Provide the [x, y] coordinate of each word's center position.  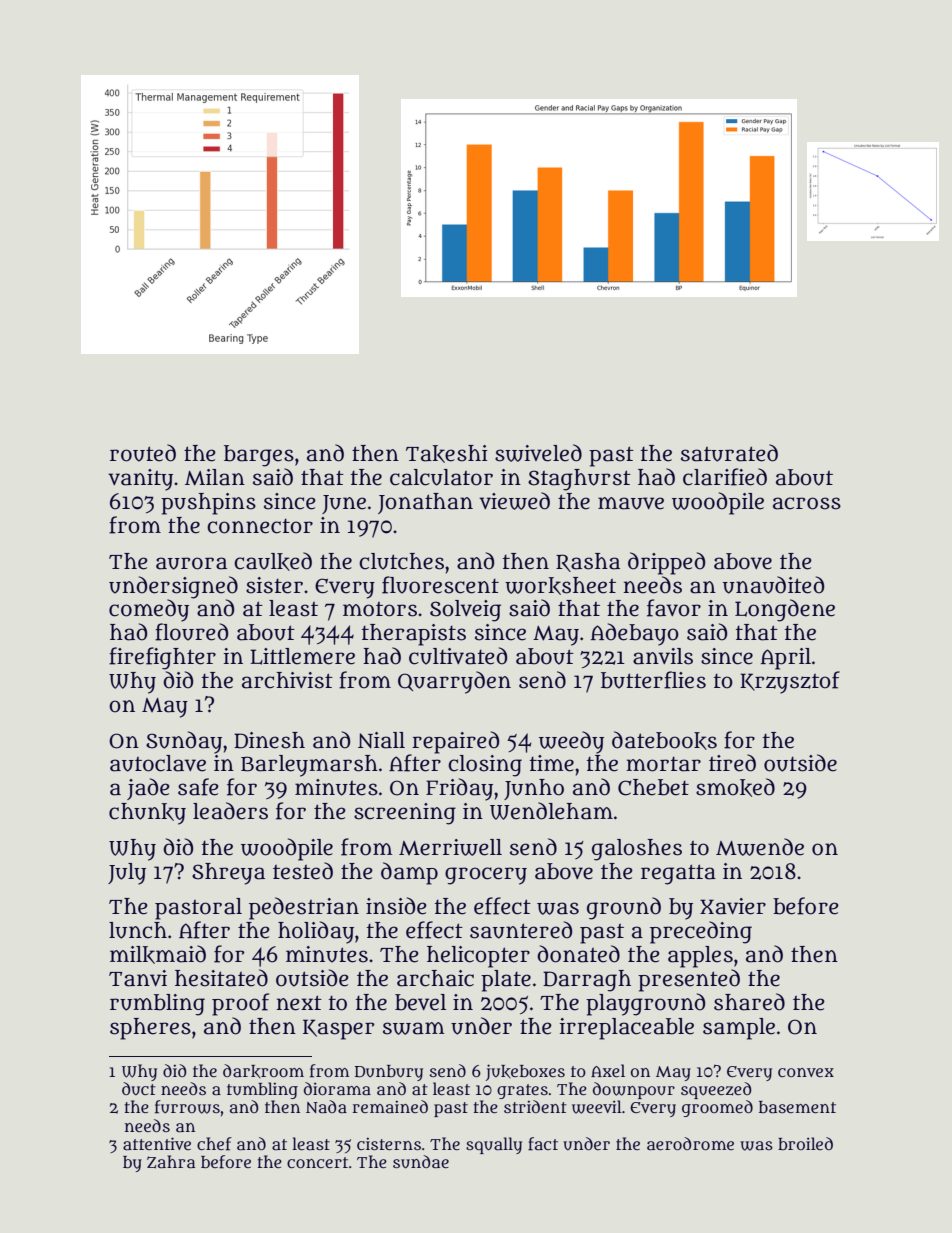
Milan [215, 477]
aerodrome [690, 1143]
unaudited [773, 585]
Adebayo [635, 634]
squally [494, 1145]
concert [317, 1162]
